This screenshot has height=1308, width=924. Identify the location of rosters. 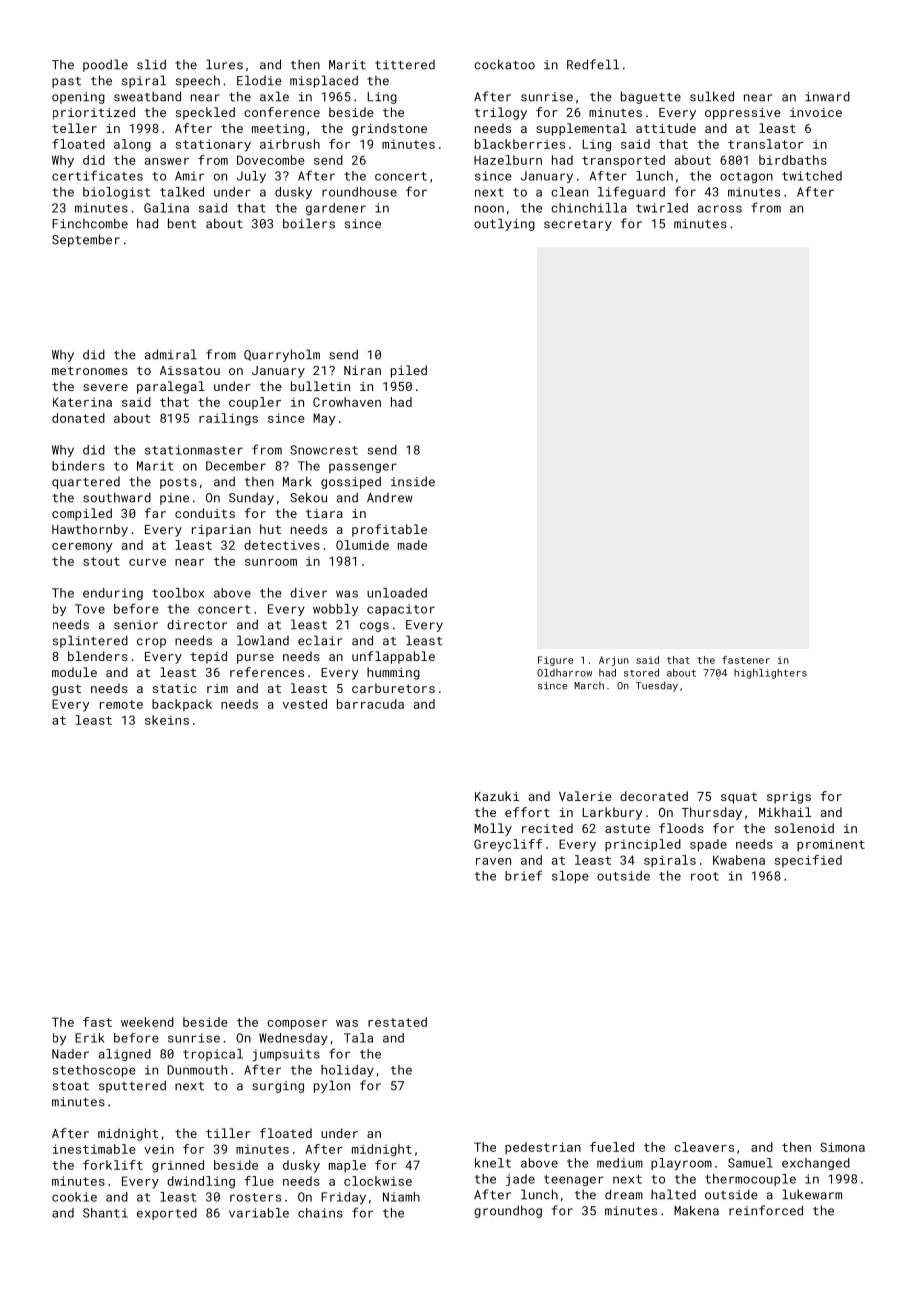
(255, 1197).
